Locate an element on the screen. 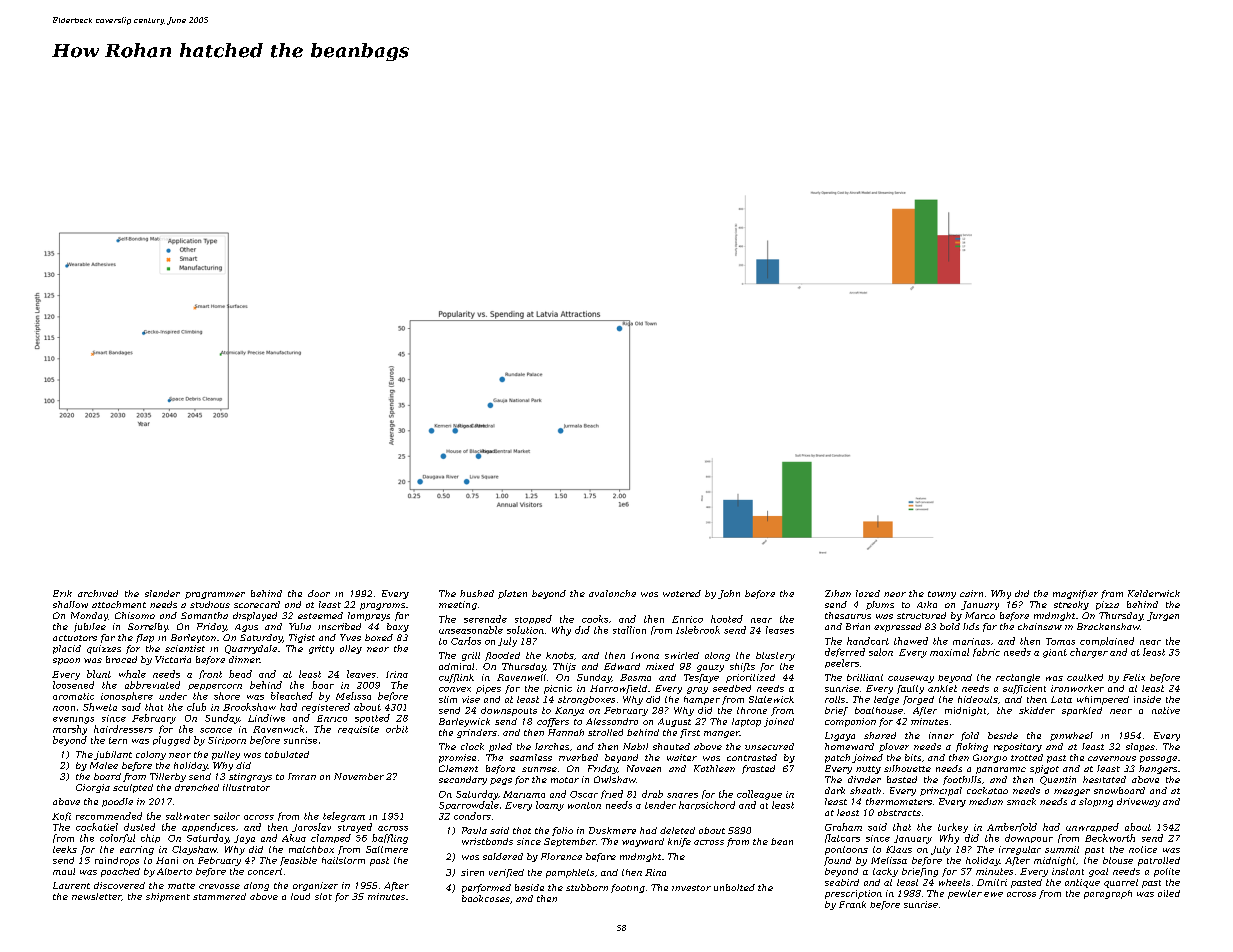  footing is located at coordinates (628, 888).
